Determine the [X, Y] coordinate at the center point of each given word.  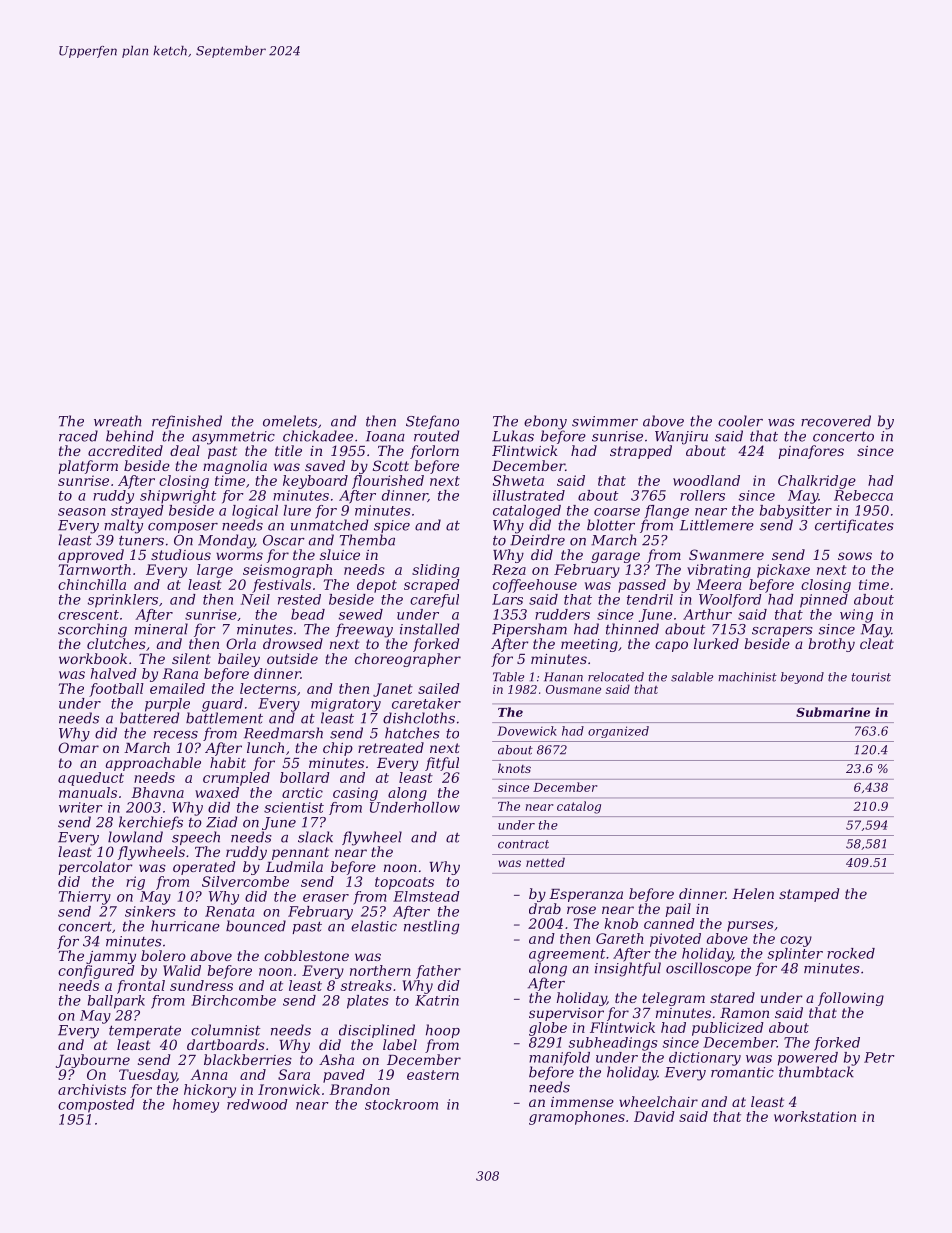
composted [96, 1106]
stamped [809, 895]
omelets [290, 421]
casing [355, 794]
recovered [836, 421]
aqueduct [91, 779]
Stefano [432, 422]
